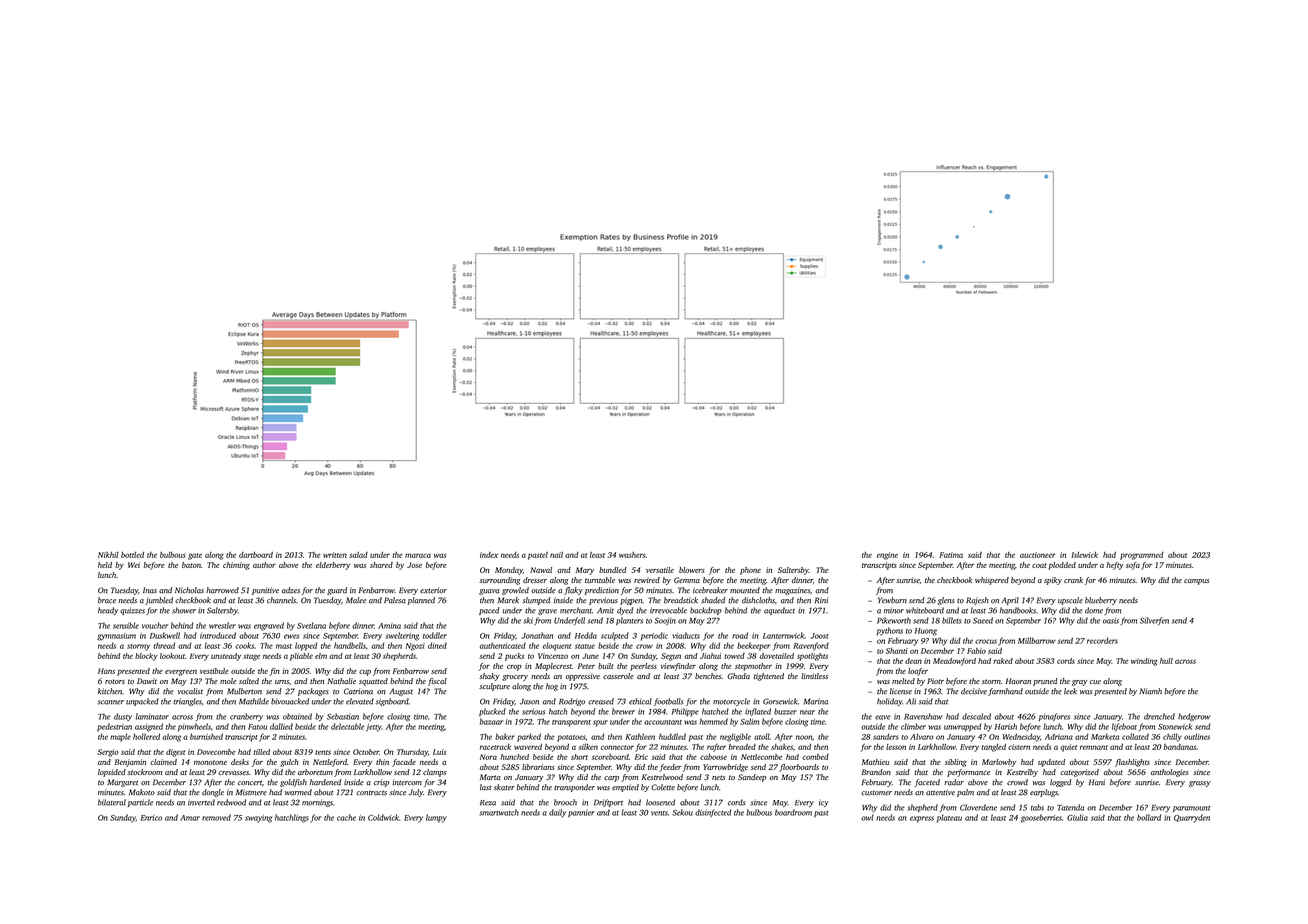  I want to click on Quarryden, so click(1192, 818).
